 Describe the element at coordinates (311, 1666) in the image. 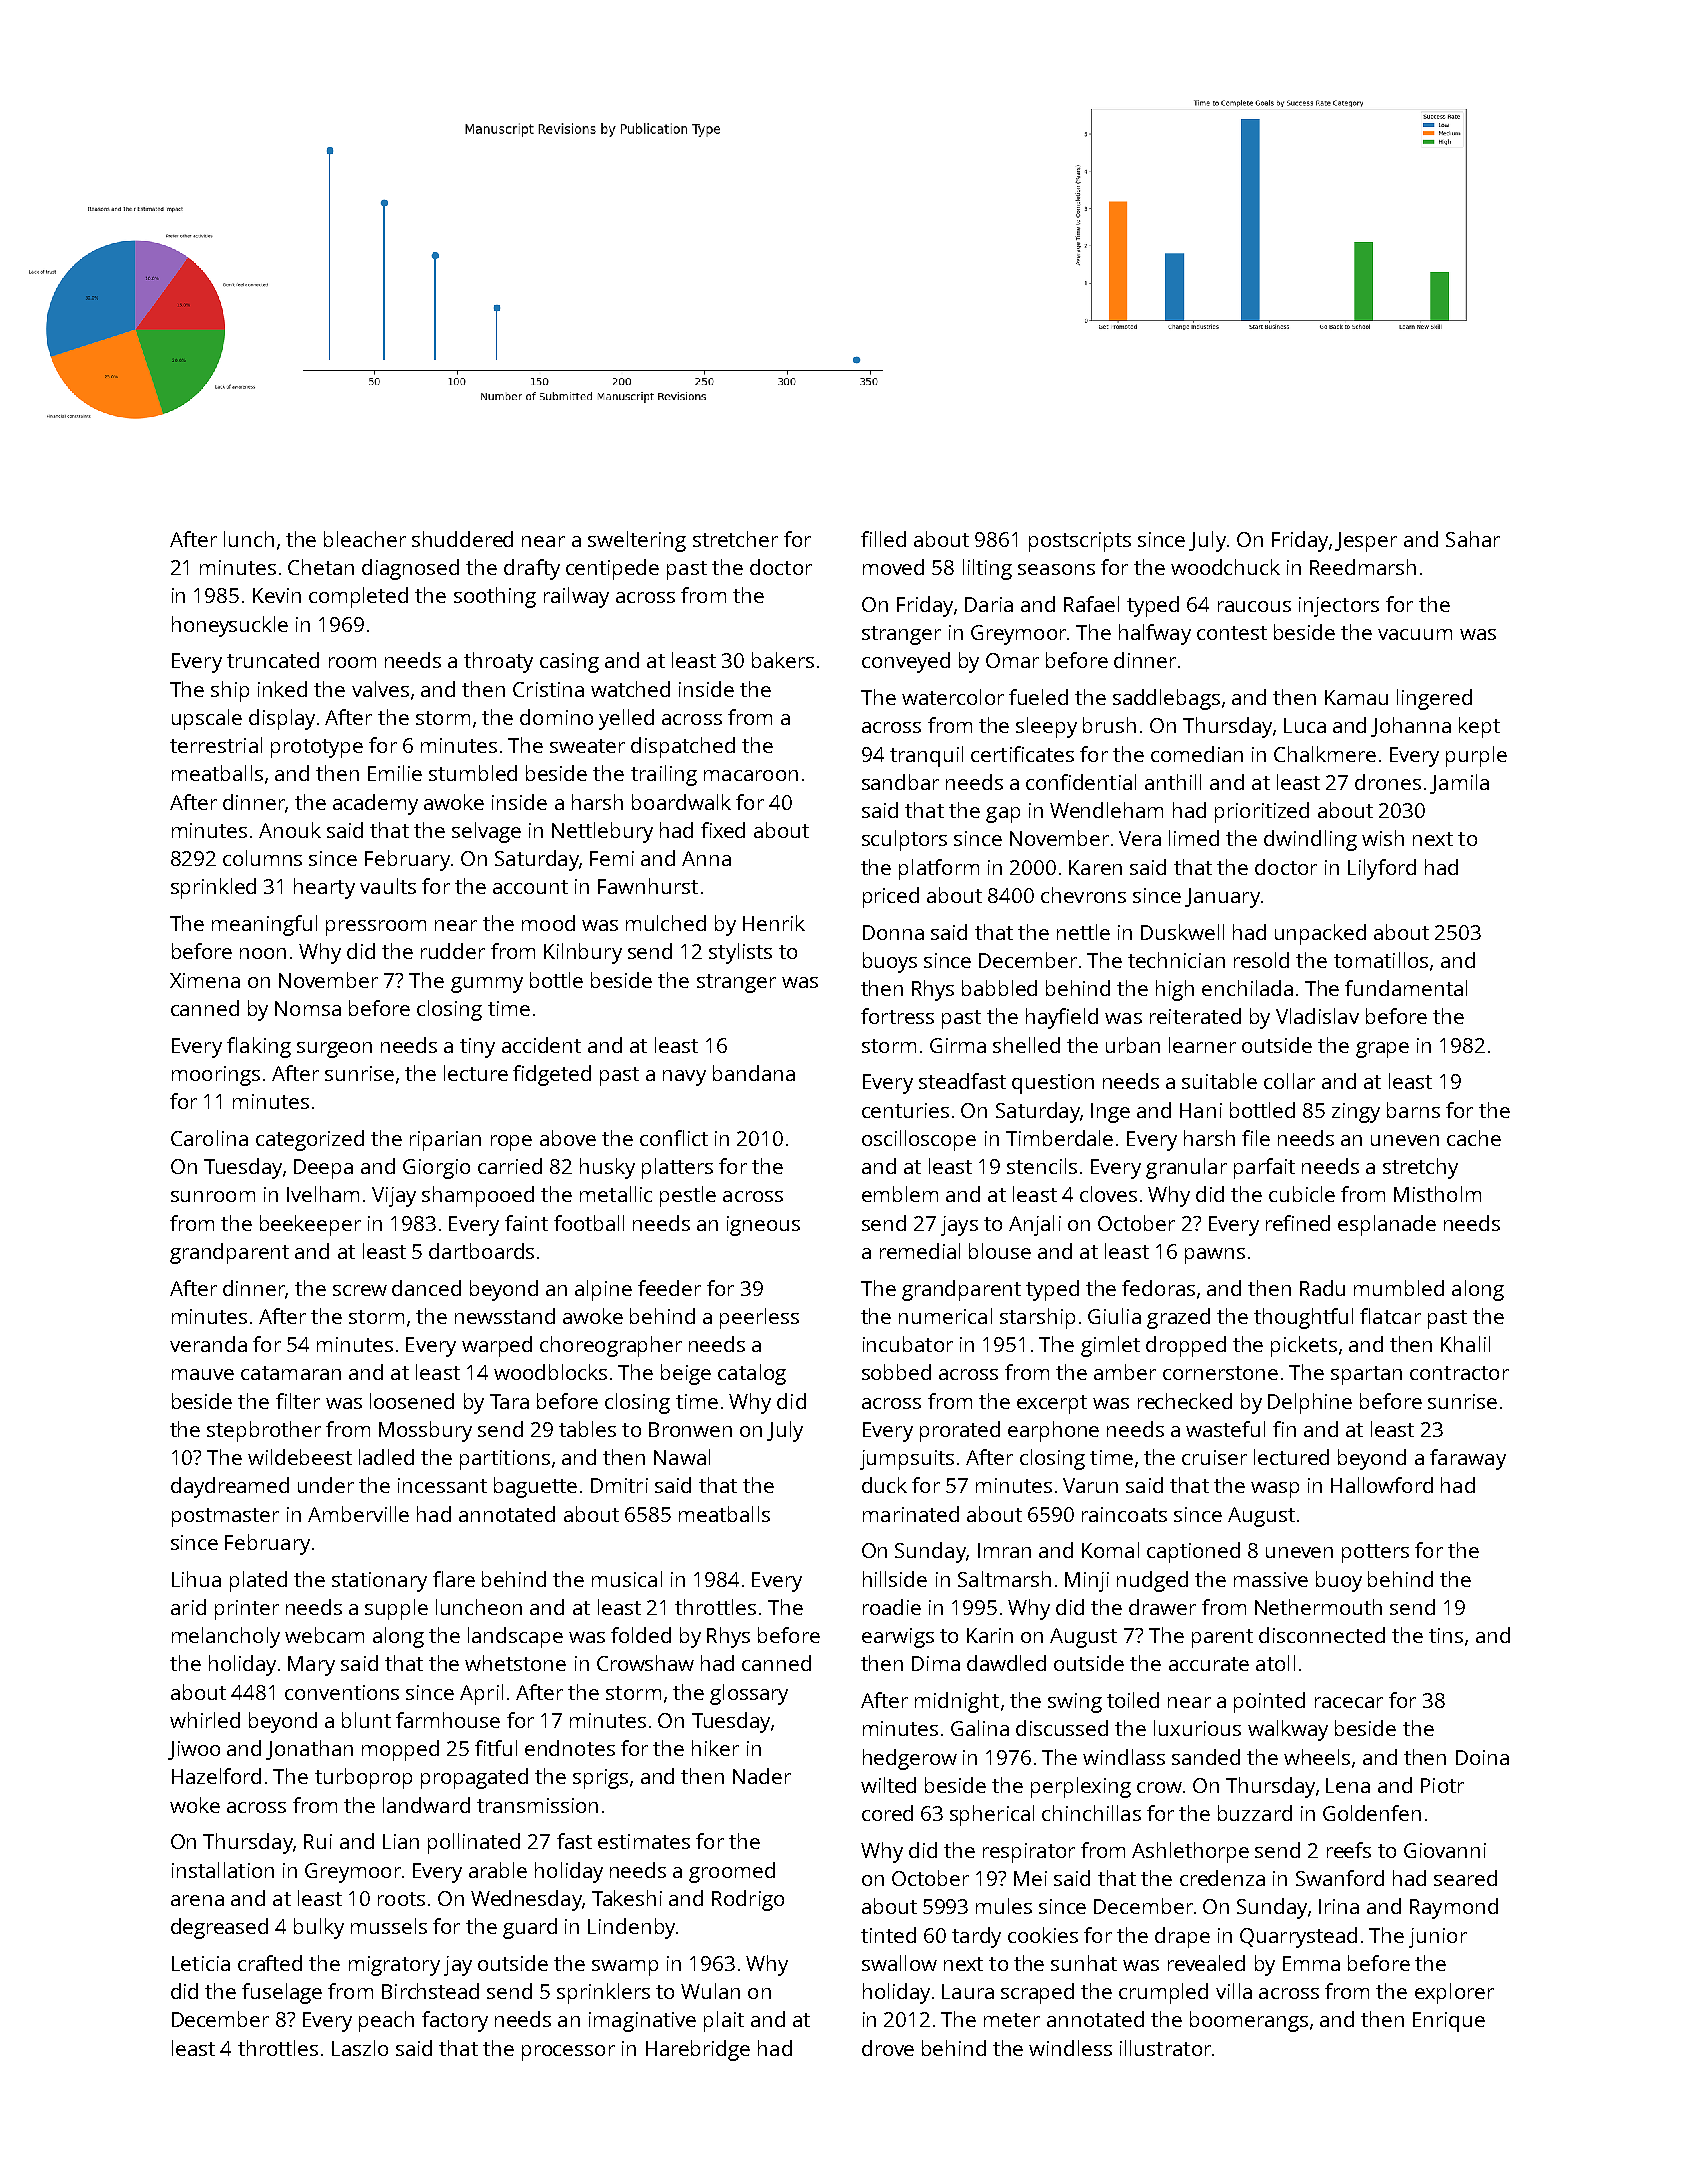

I see `Mary` at that location.
